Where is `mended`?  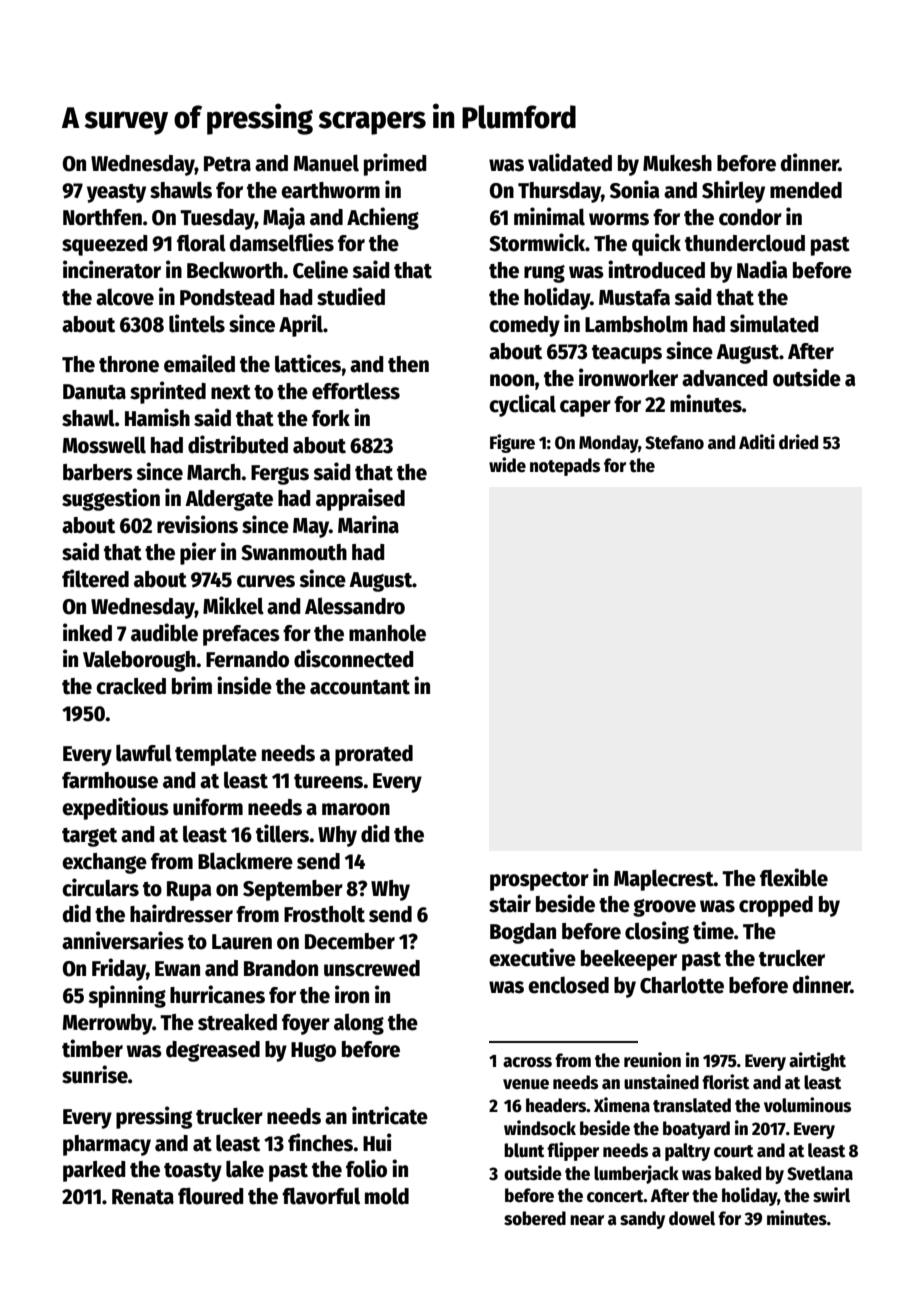 mended is located at coordinates (806, 190).
